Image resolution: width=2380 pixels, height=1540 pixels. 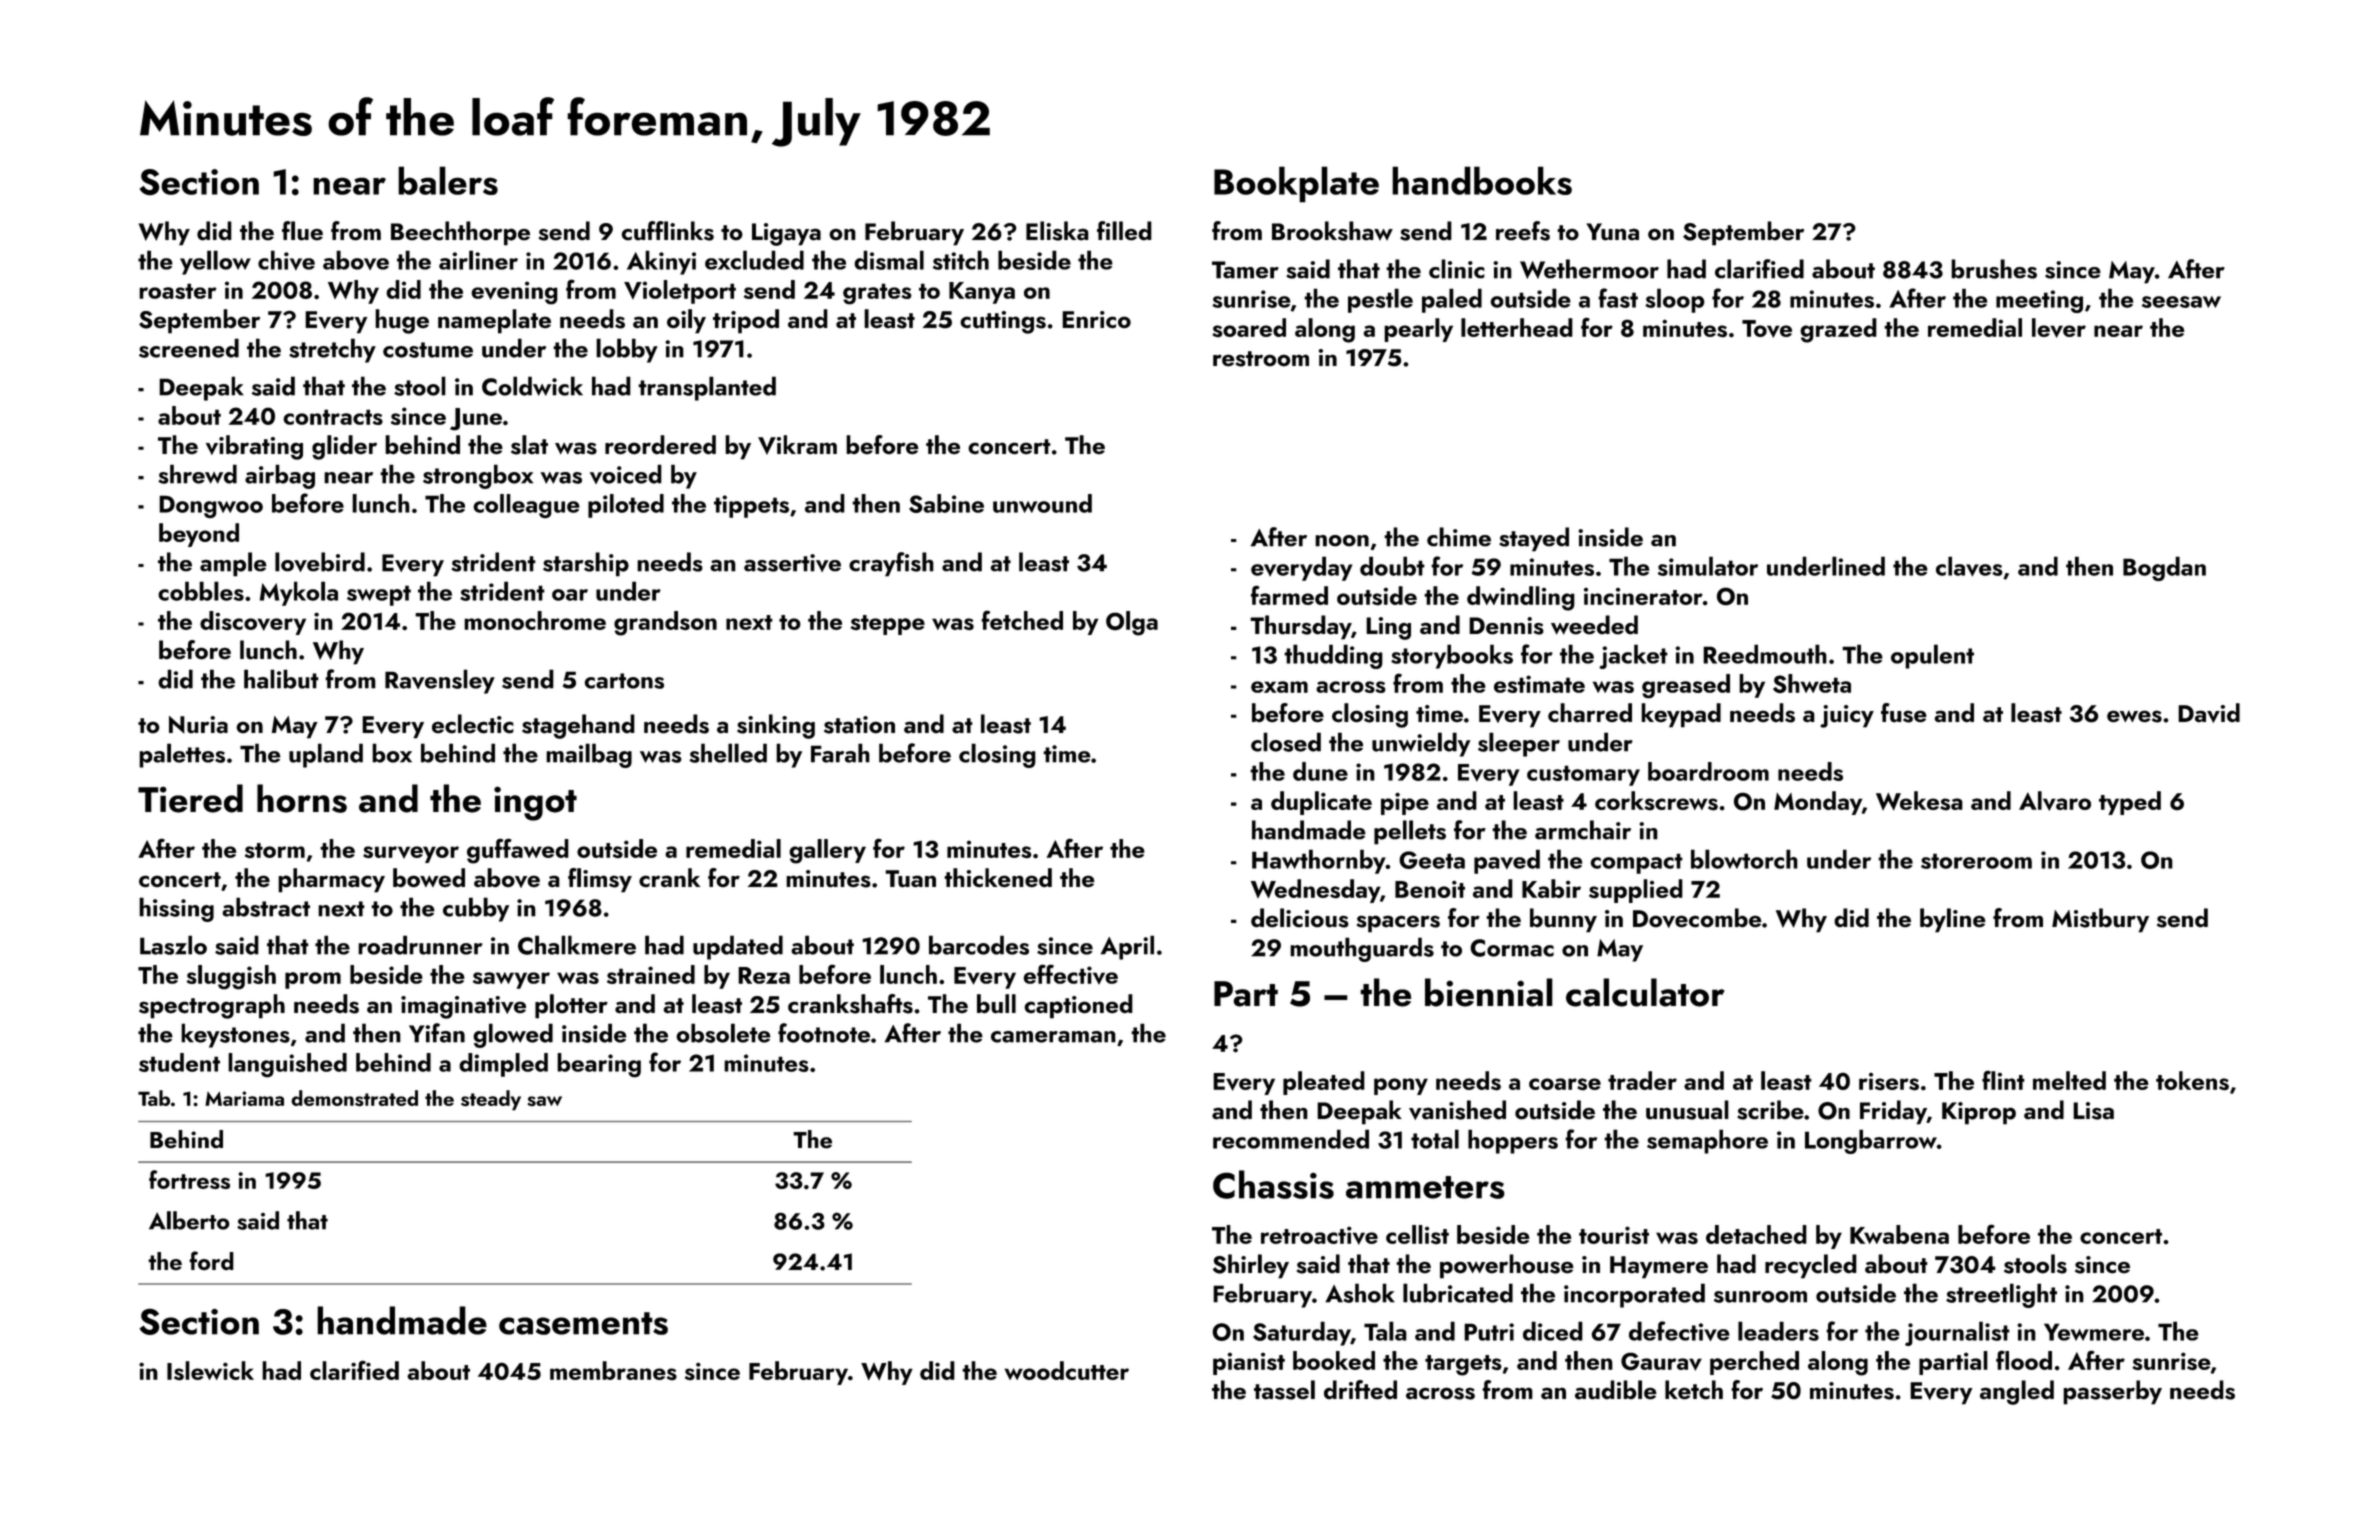 I want to click on balers, so click(x=448, y=180).
